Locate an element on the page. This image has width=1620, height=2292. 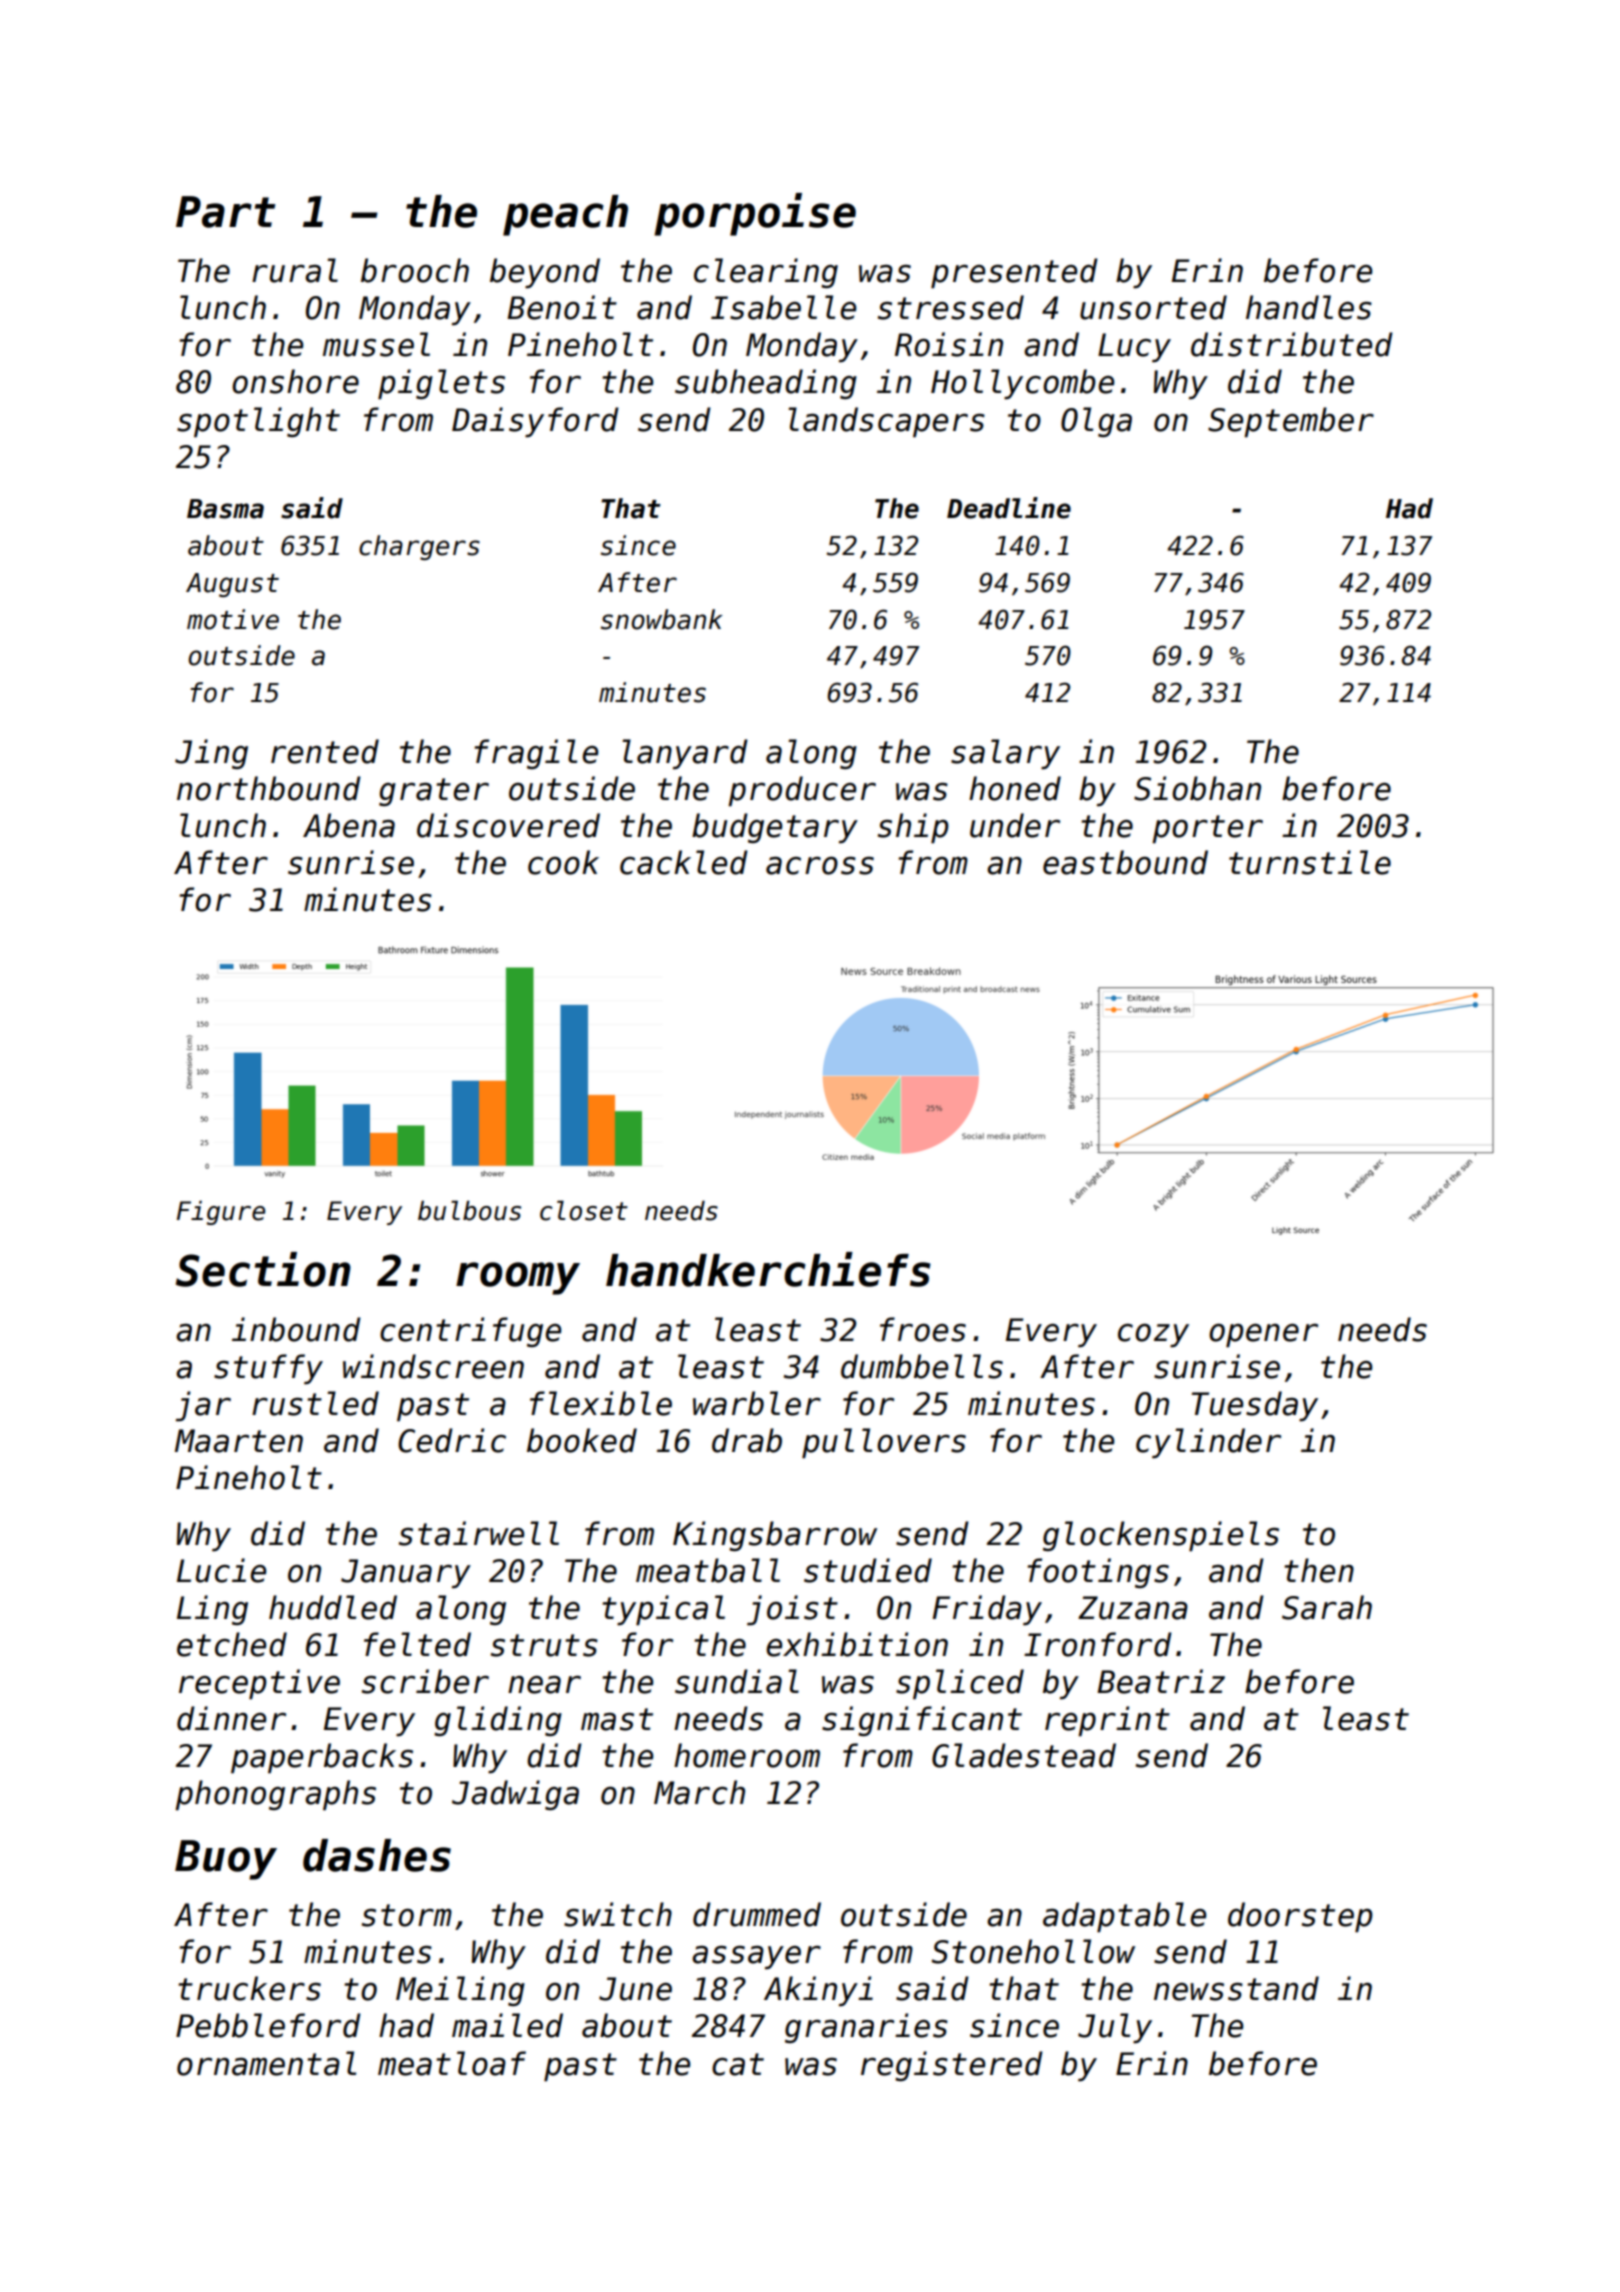
cackled is located at coordinates (684, 862).
